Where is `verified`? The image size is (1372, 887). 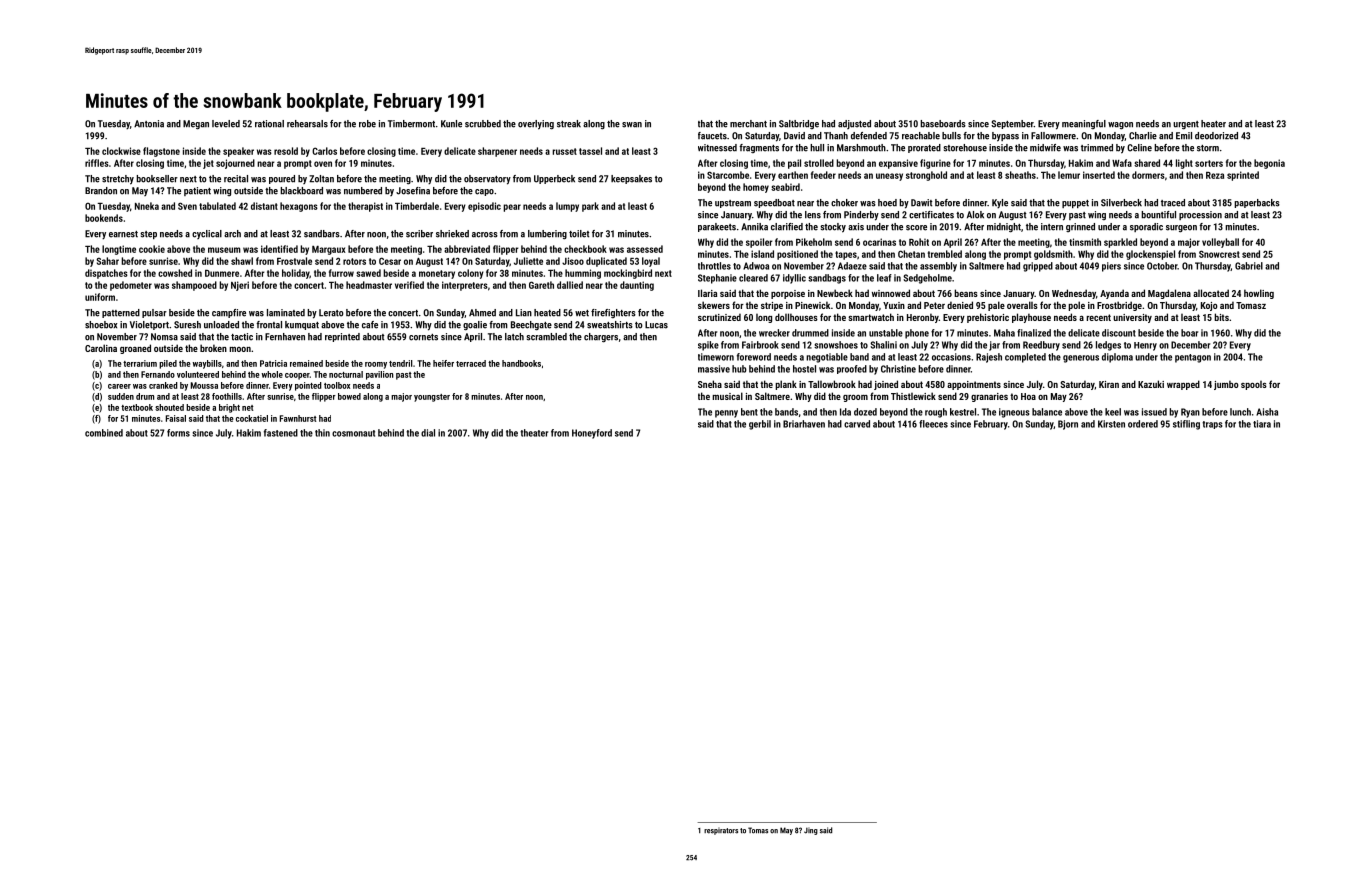
verified is located at coordinates (409, 285).
